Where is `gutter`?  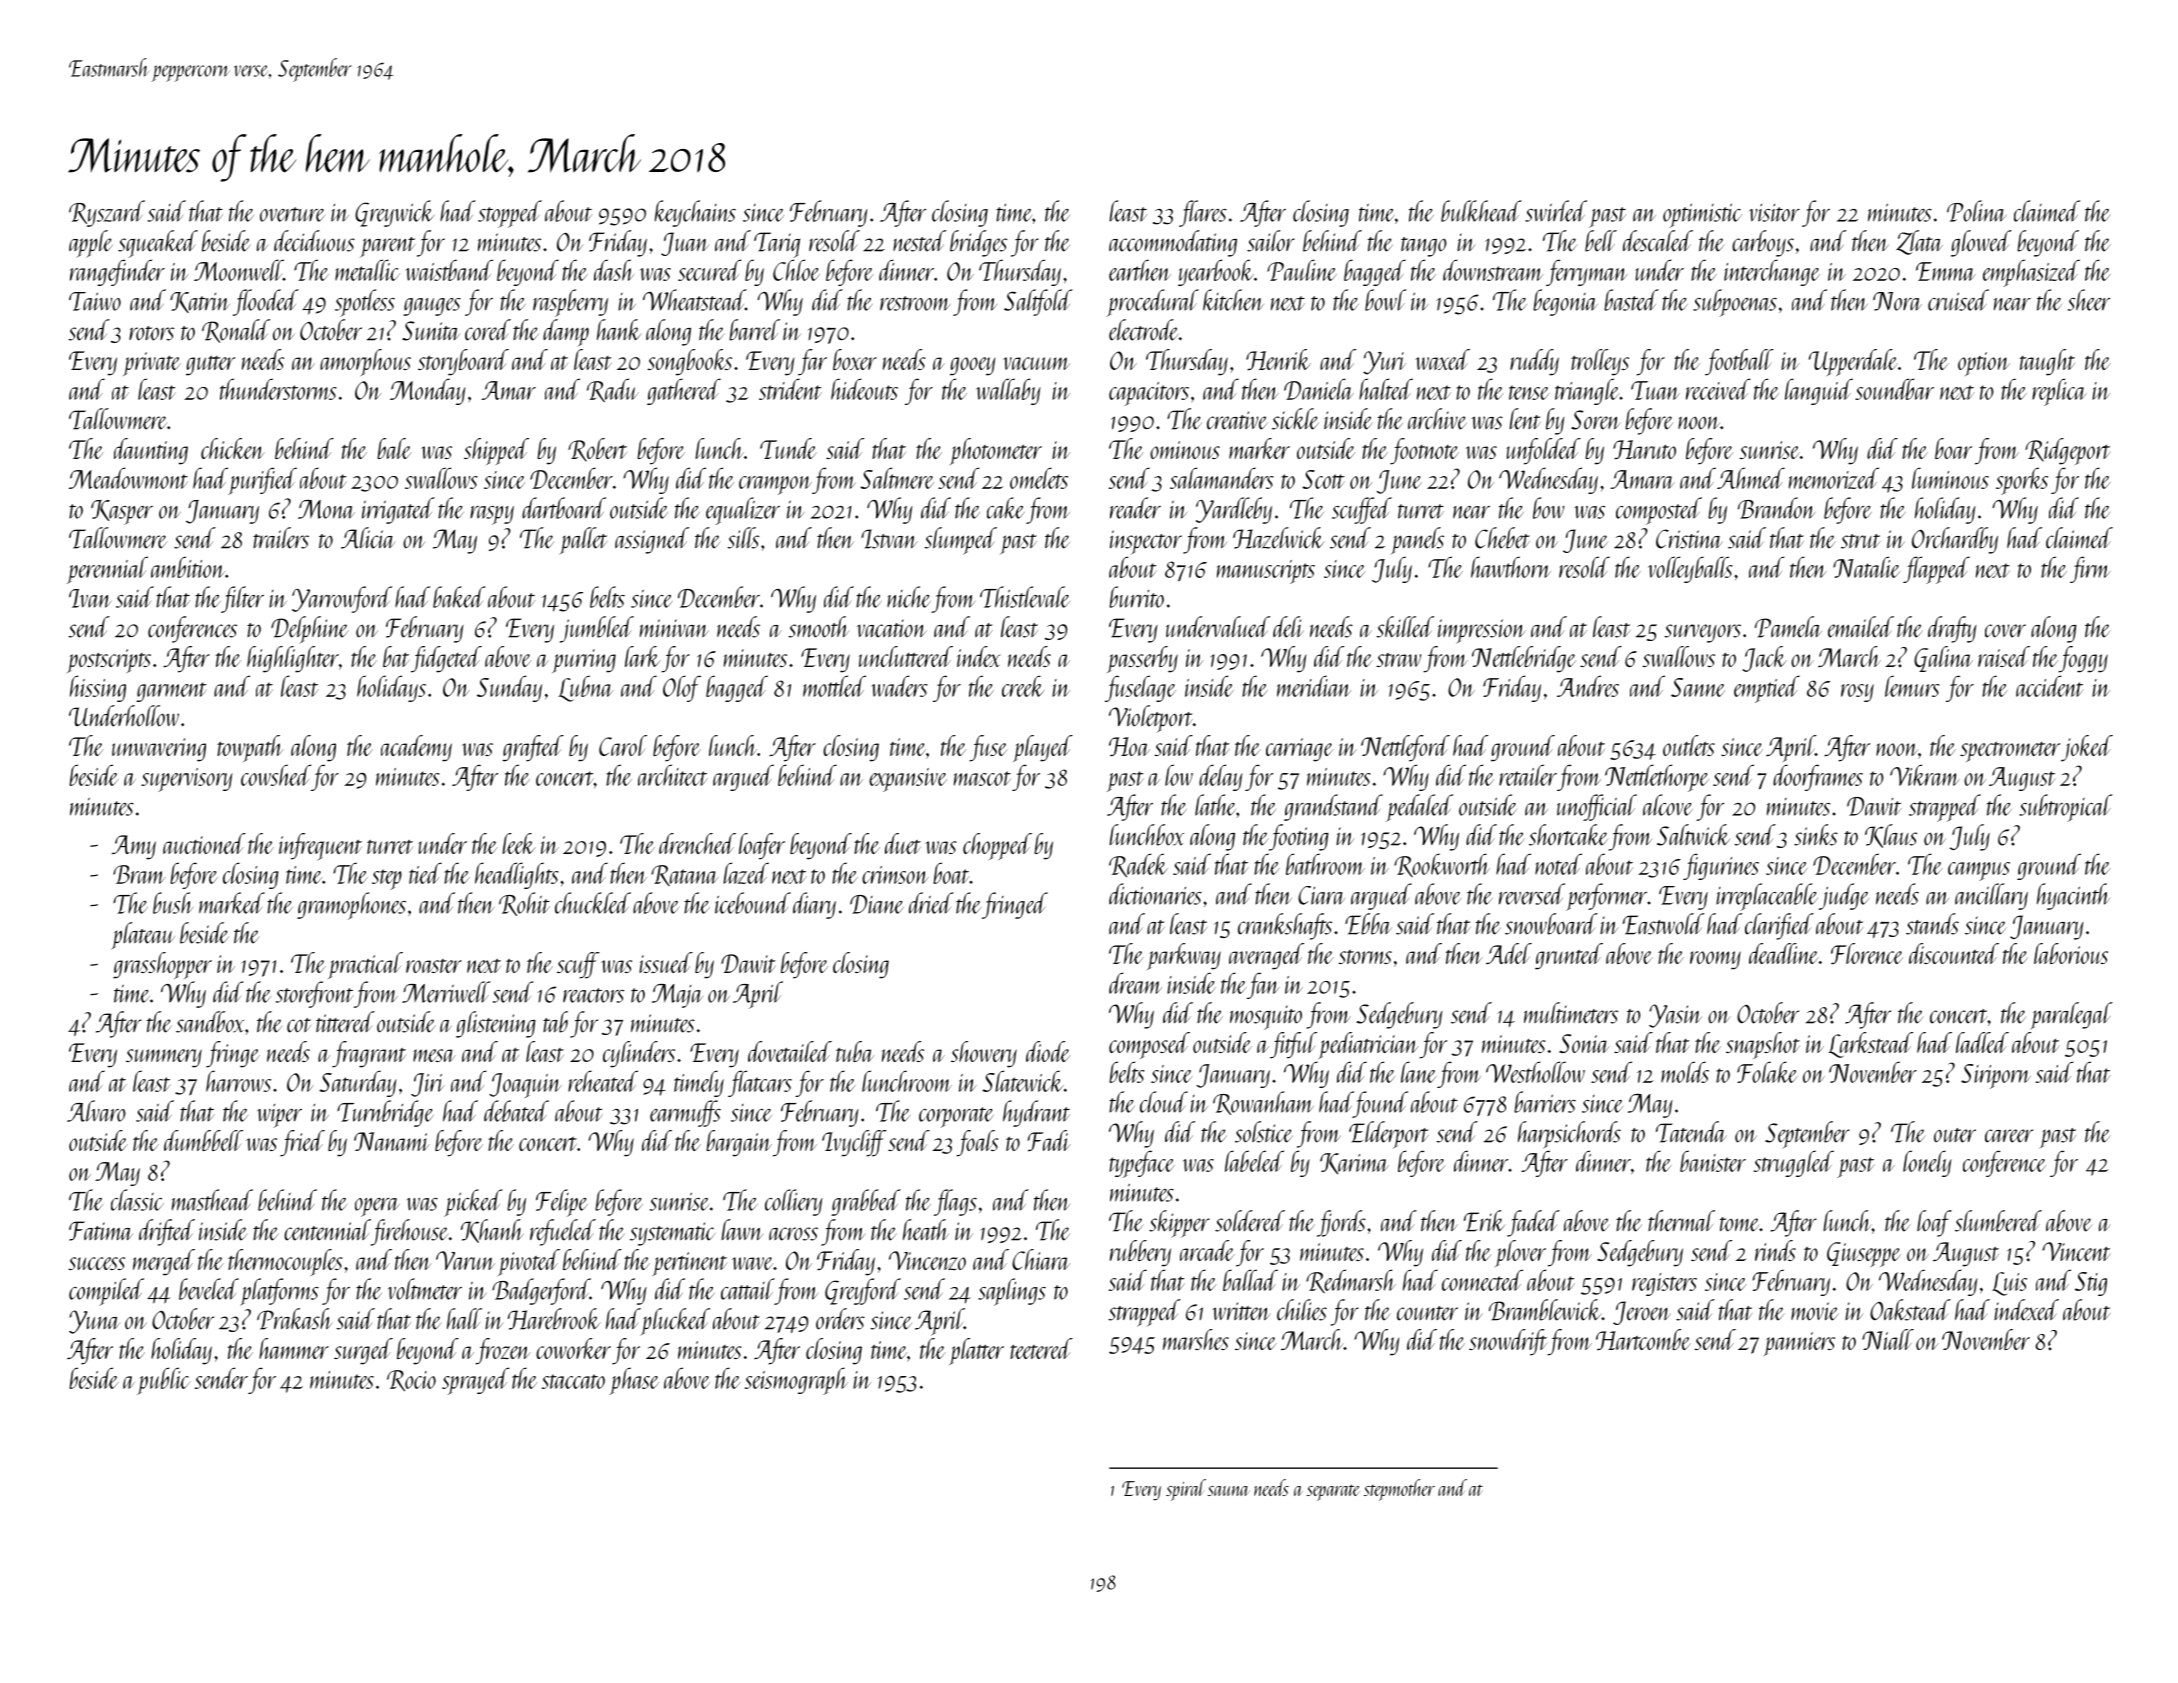 gutter is located at coordinates (210, 365).
